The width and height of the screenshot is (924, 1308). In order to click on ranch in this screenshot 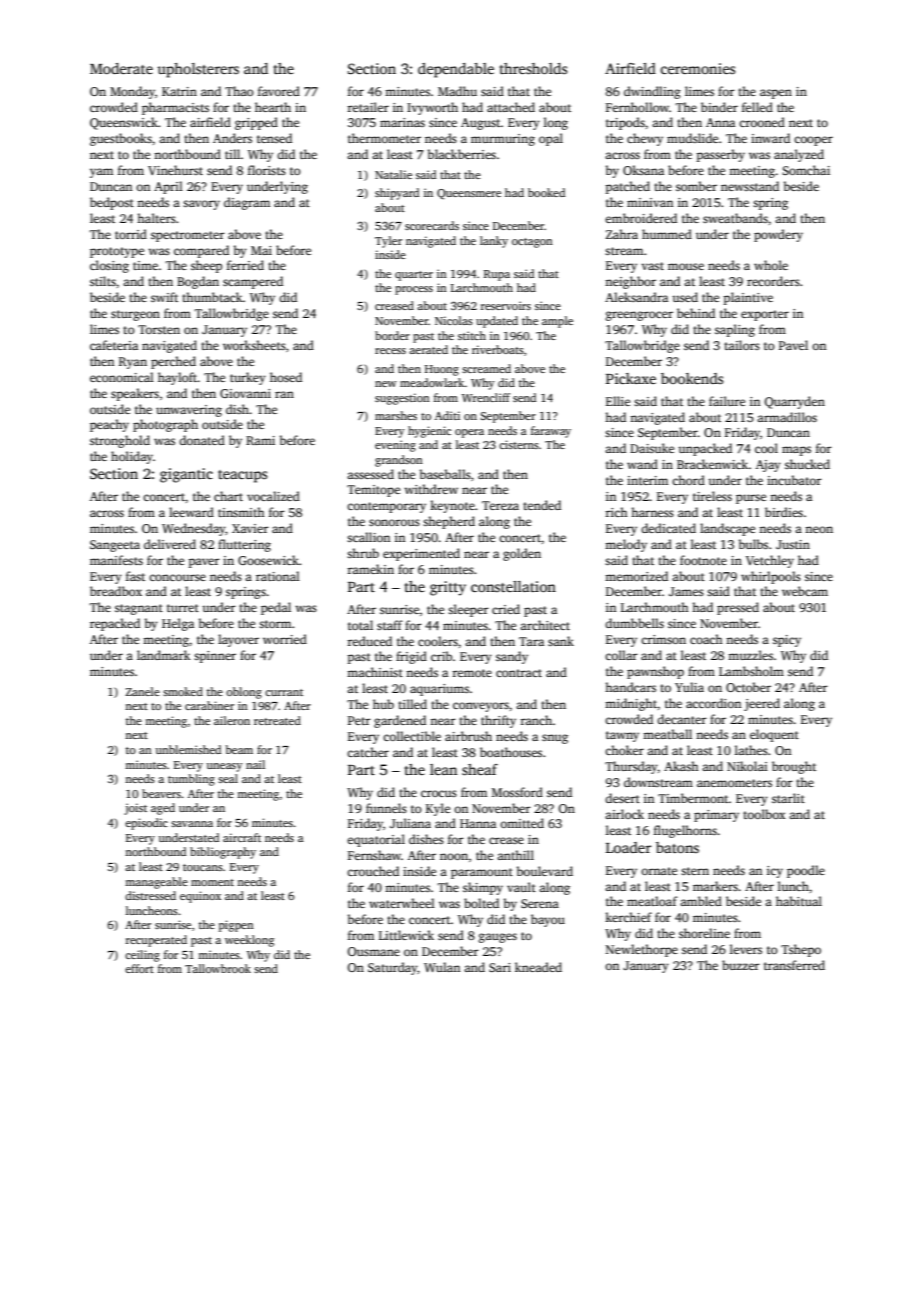, I will do `click(536, 720)`.
